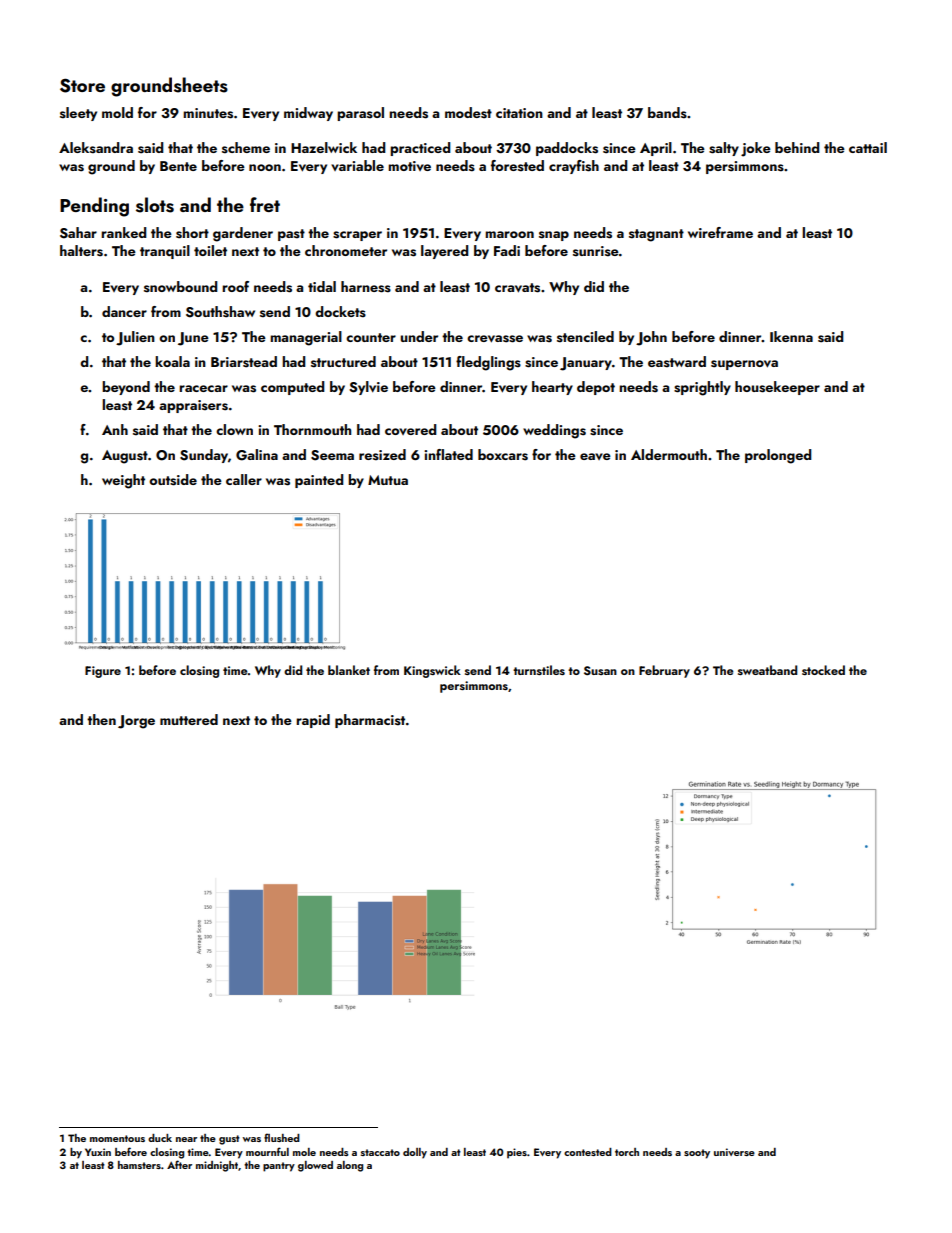  Describe the element at coordinates (115, 429) in the screenshot. I see `Anh` at that location.
